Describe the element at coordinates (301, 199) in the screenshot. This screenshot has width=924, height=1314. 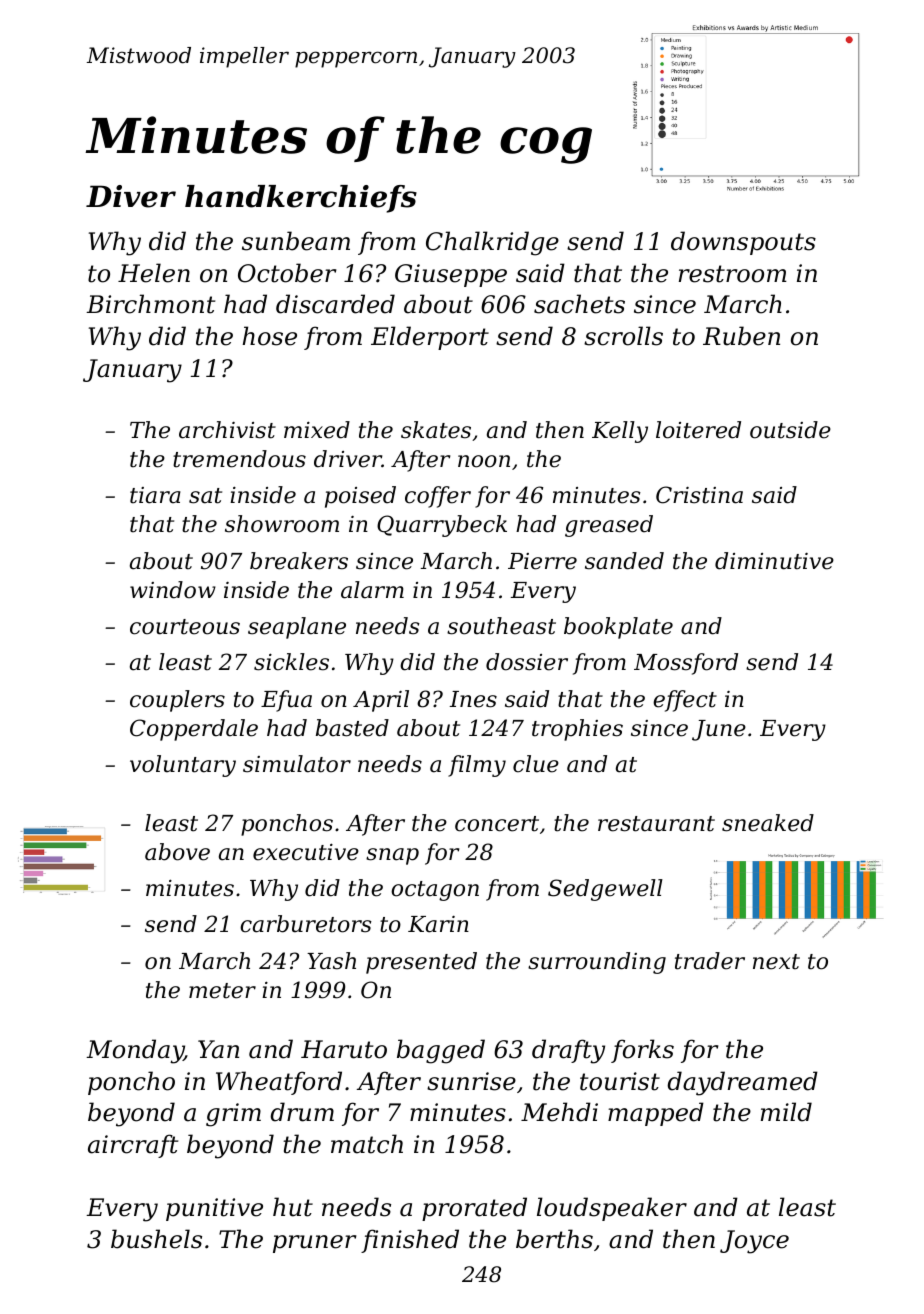
I see `handkerchiefs` at that location.
